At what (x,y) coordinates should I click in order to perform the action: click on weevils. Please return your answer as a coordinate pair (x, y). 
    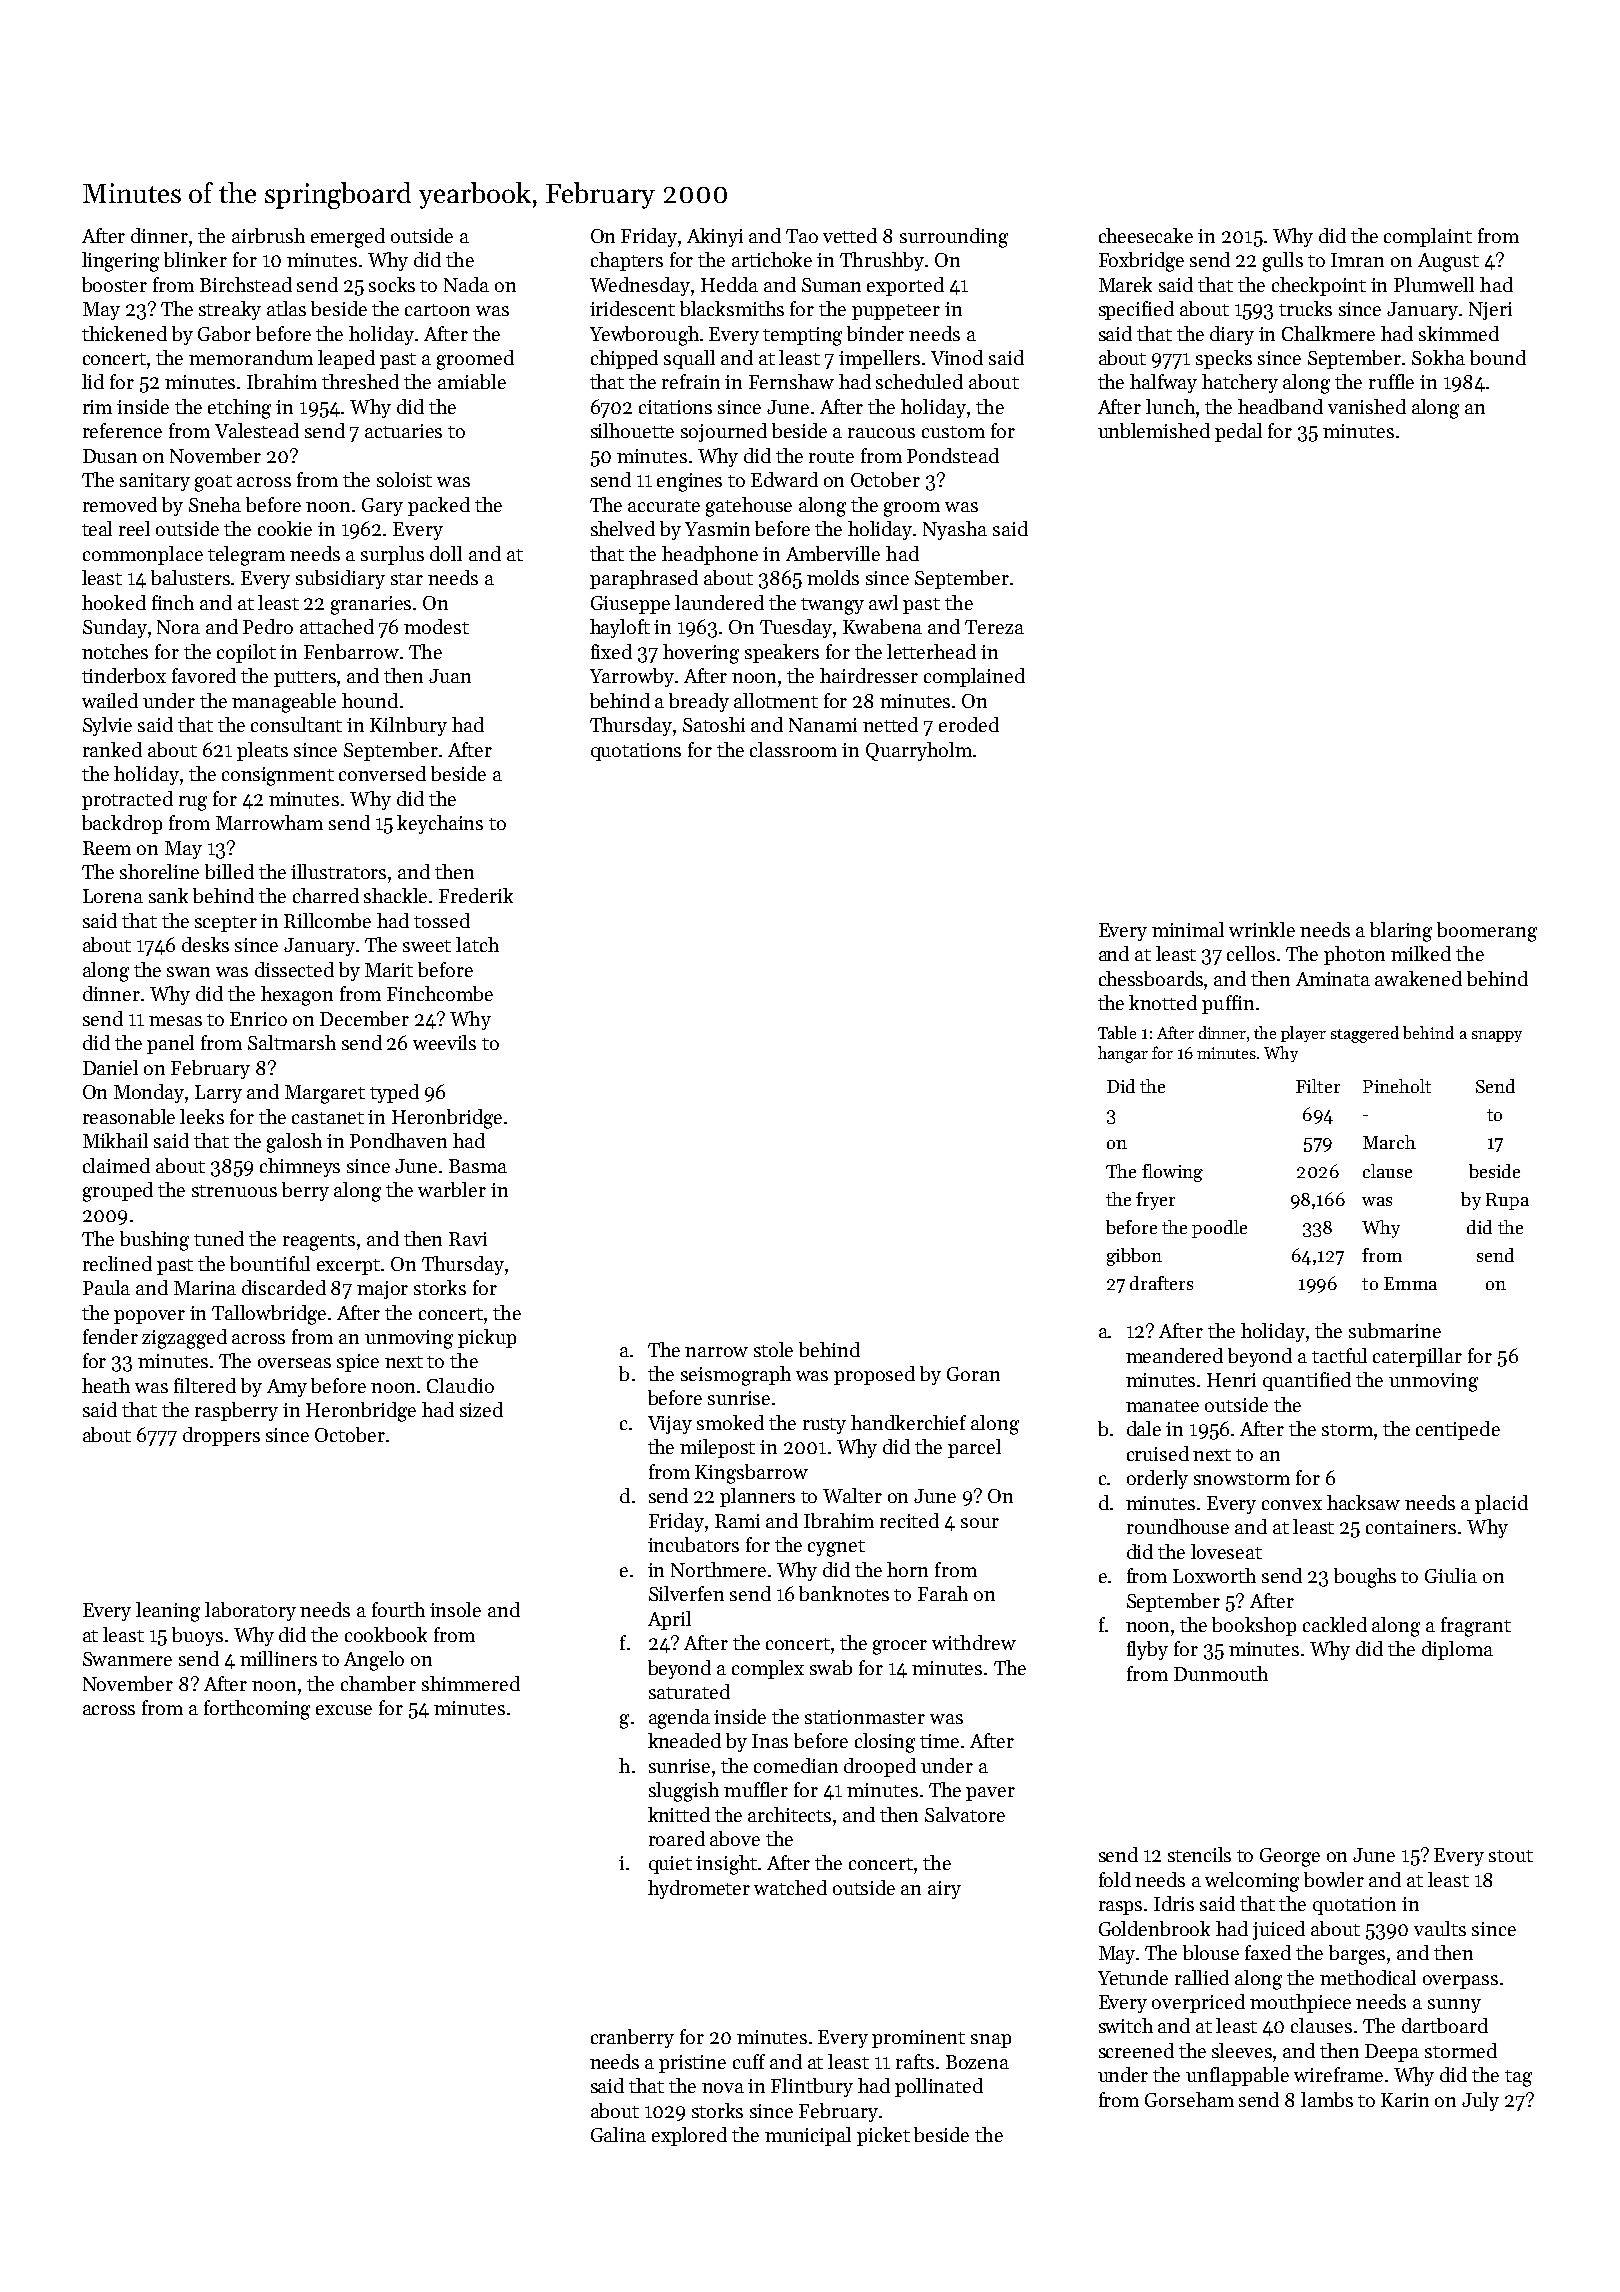
    Looking at the image, I should click on (444, 1042).
